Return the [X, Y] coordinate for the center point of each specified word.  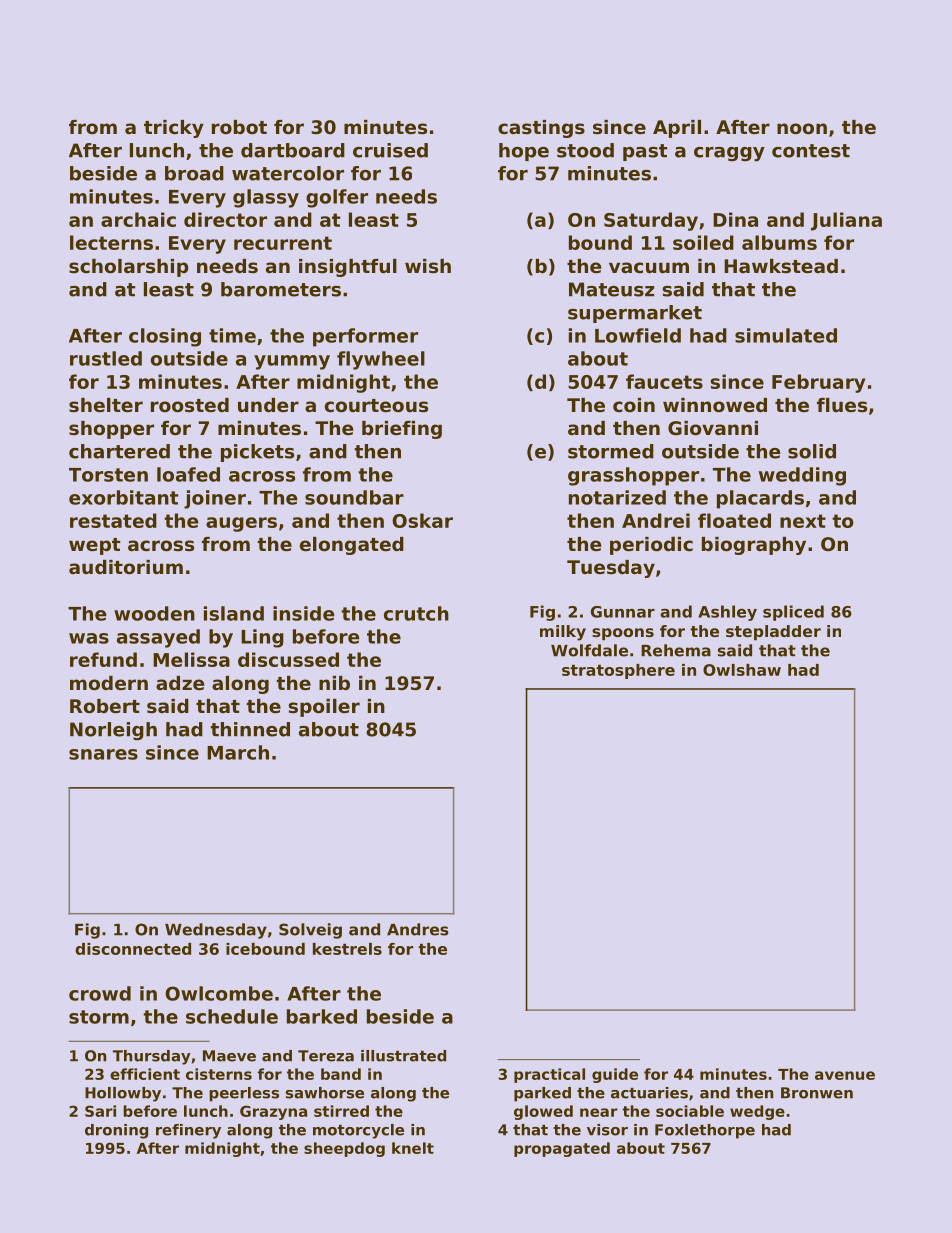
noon [802, 128]
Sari [100, 1111]
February [818, 383]
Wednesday [216, 931]
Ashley [727, 613]
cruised [390, 150]
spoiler [324, 708]
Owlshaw [742, 670]
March [238, 752]
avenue [845, 1075]
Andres [418, 929]
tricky [174, 129]
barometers [281, 289]
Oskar [422, 520]
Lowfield [638, 335]
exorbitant [124, 497]
